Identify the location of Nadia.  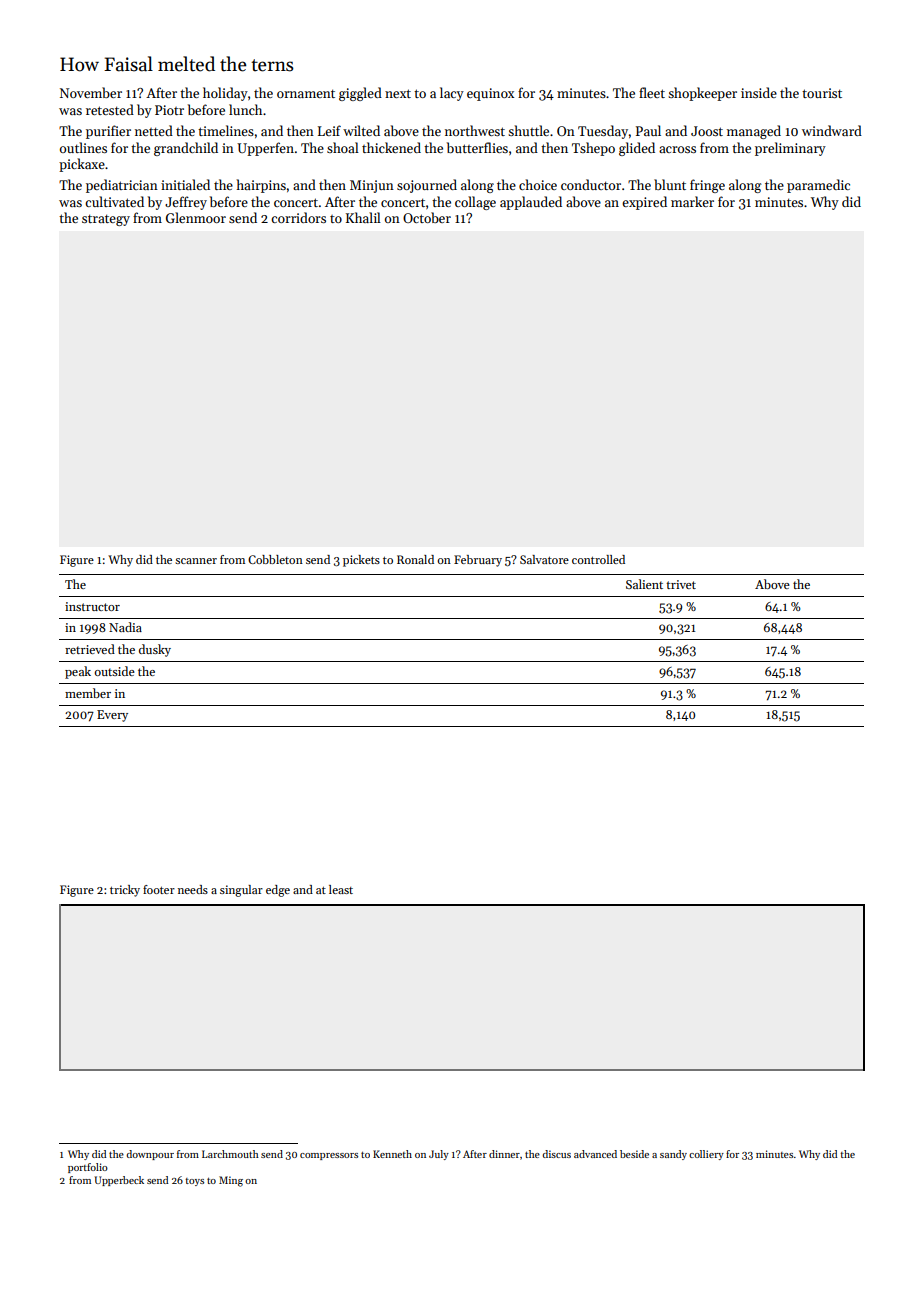
(125, 627).
